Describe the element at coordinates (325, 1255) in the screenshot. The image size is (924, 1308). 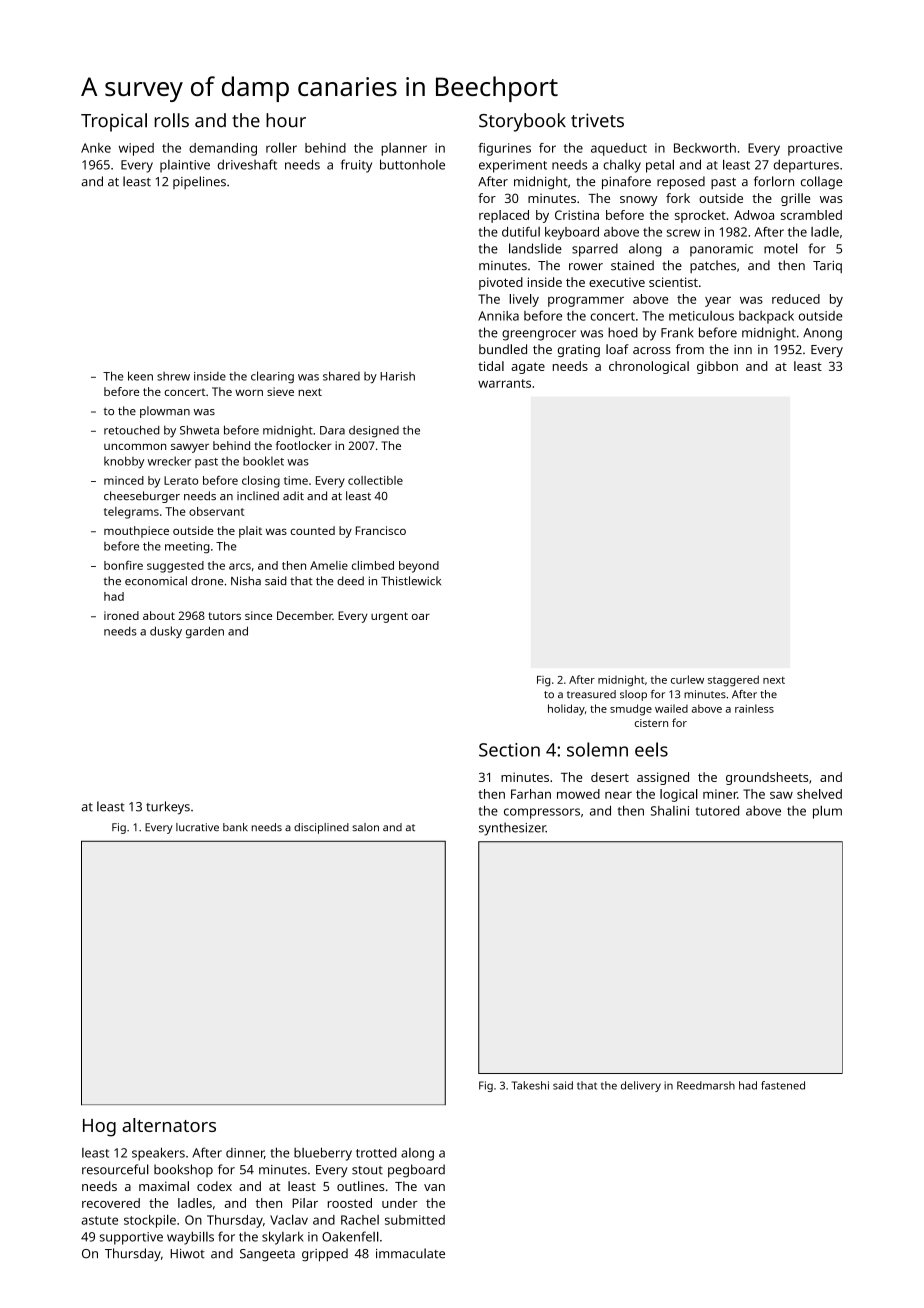
I see `gripped` at that location.
